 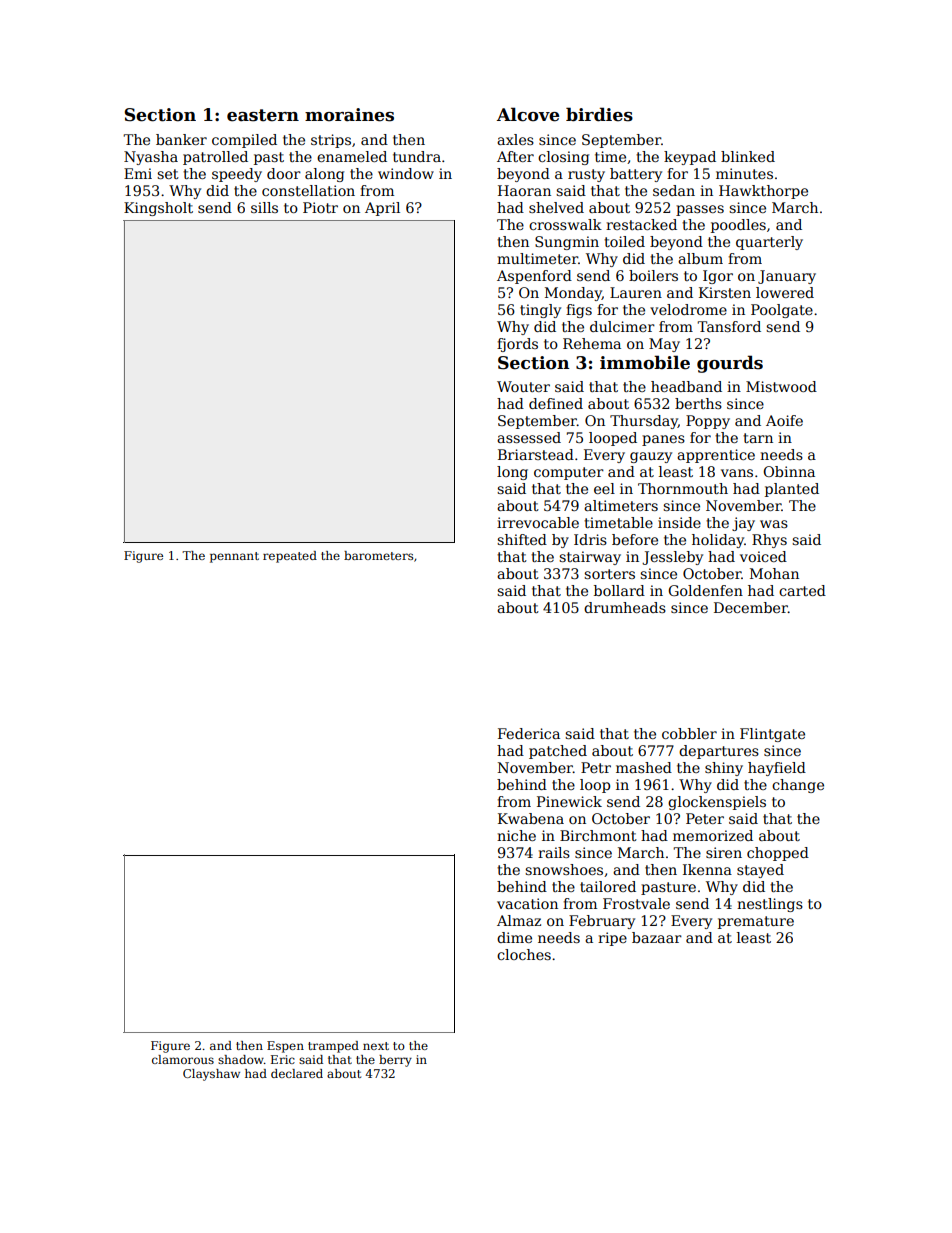 I want to click on tramped, so click(x=333, y=1047).
